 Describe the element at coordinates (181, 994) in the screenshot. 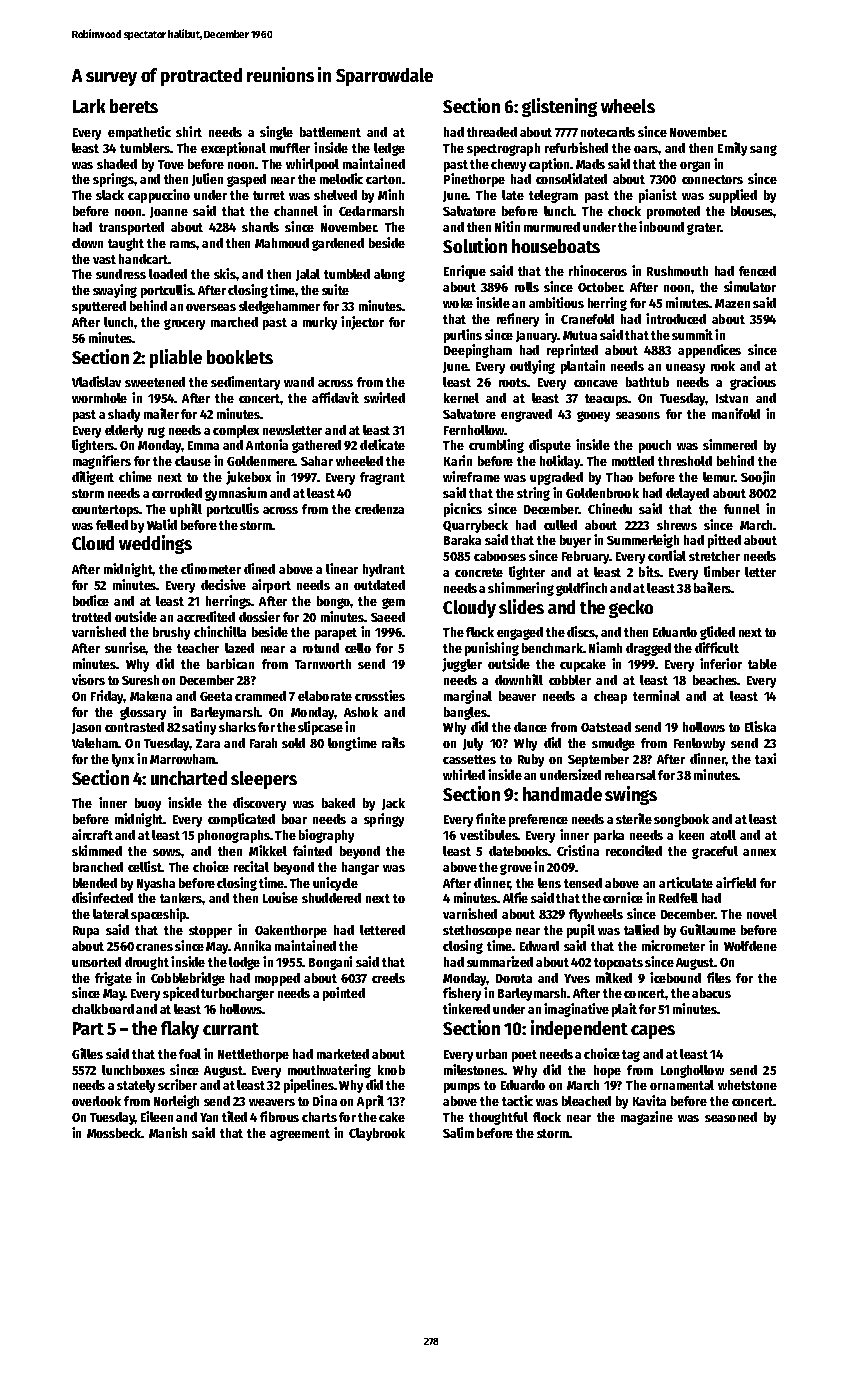

I see `spiced` at that location.
